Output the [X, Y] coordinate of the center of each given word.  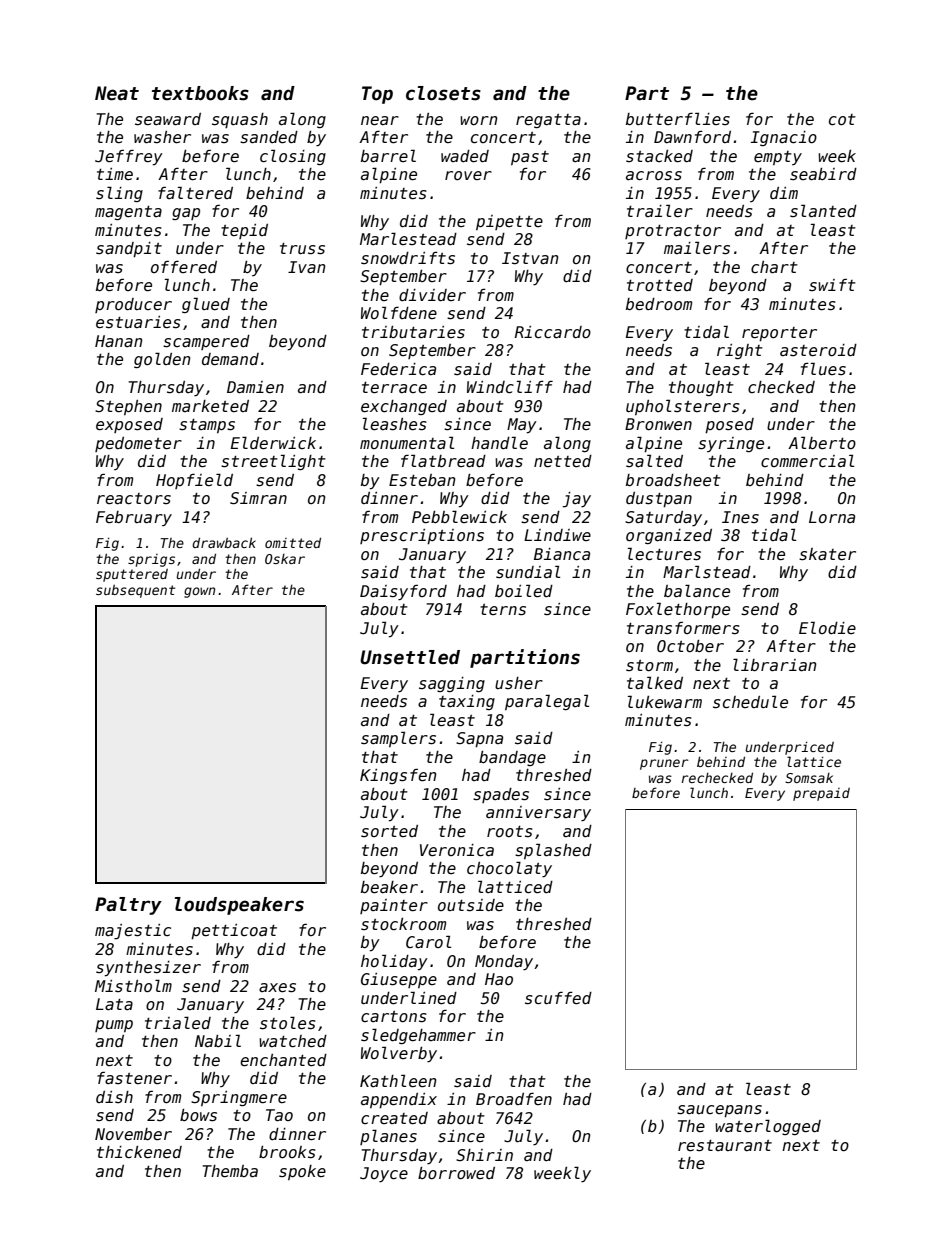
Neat [117, 93]
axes [277, 988]
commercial [807, 460]
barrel [388, 155]
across [654, 176]
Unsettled [410, 657]
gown [199, 592]
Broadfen [514, 1099]
